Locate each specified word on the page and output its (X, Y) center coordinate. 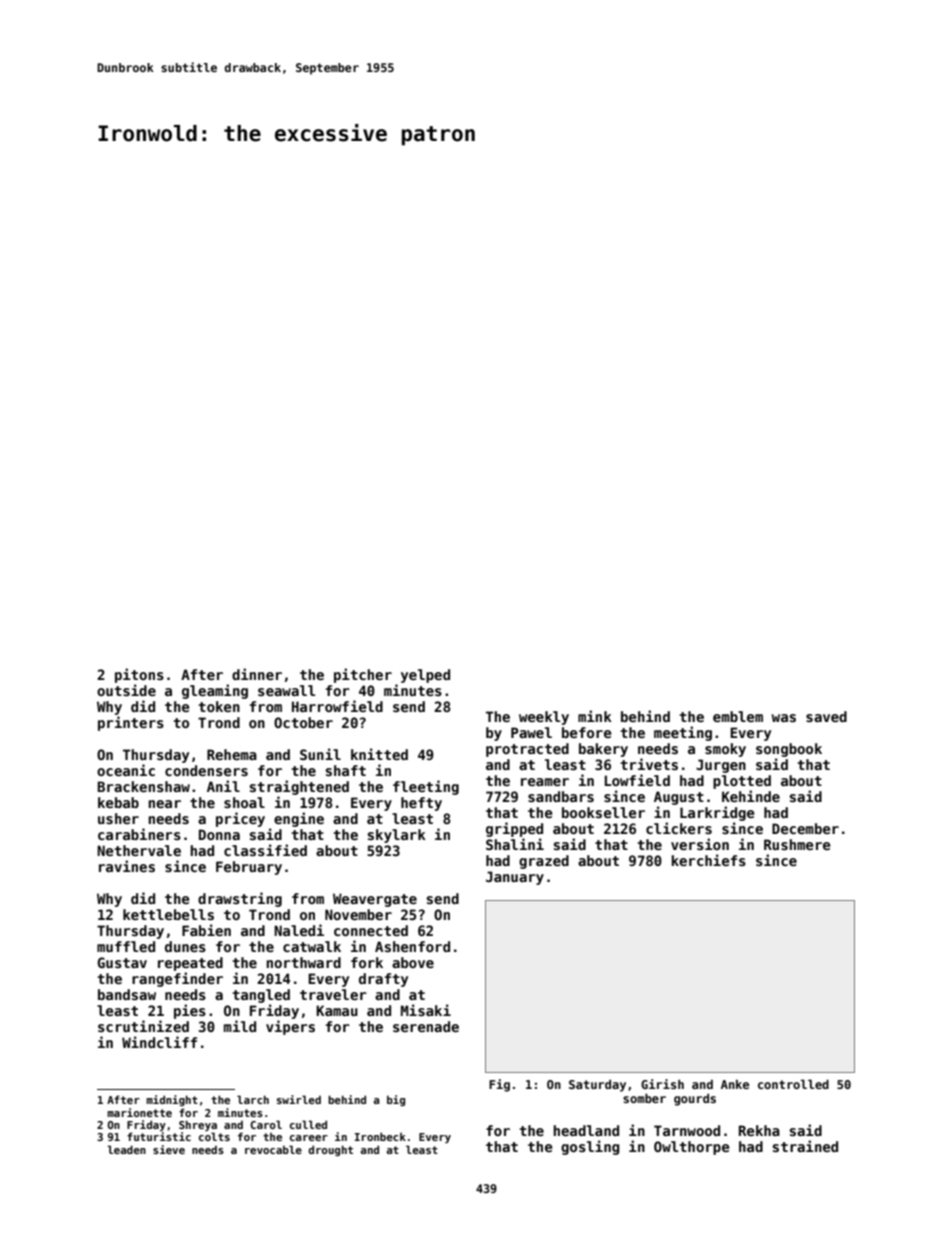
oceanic (126, 770)
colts (214, 1136)
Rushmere (797, 844)
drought (330, 1150)
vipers (290, 1027)
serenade (426, 1026)
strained (805, 1146)
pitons (139, 675)
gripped (514, 829)
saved (826, 716)
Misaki (426, 1010)
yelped (425, 676)
